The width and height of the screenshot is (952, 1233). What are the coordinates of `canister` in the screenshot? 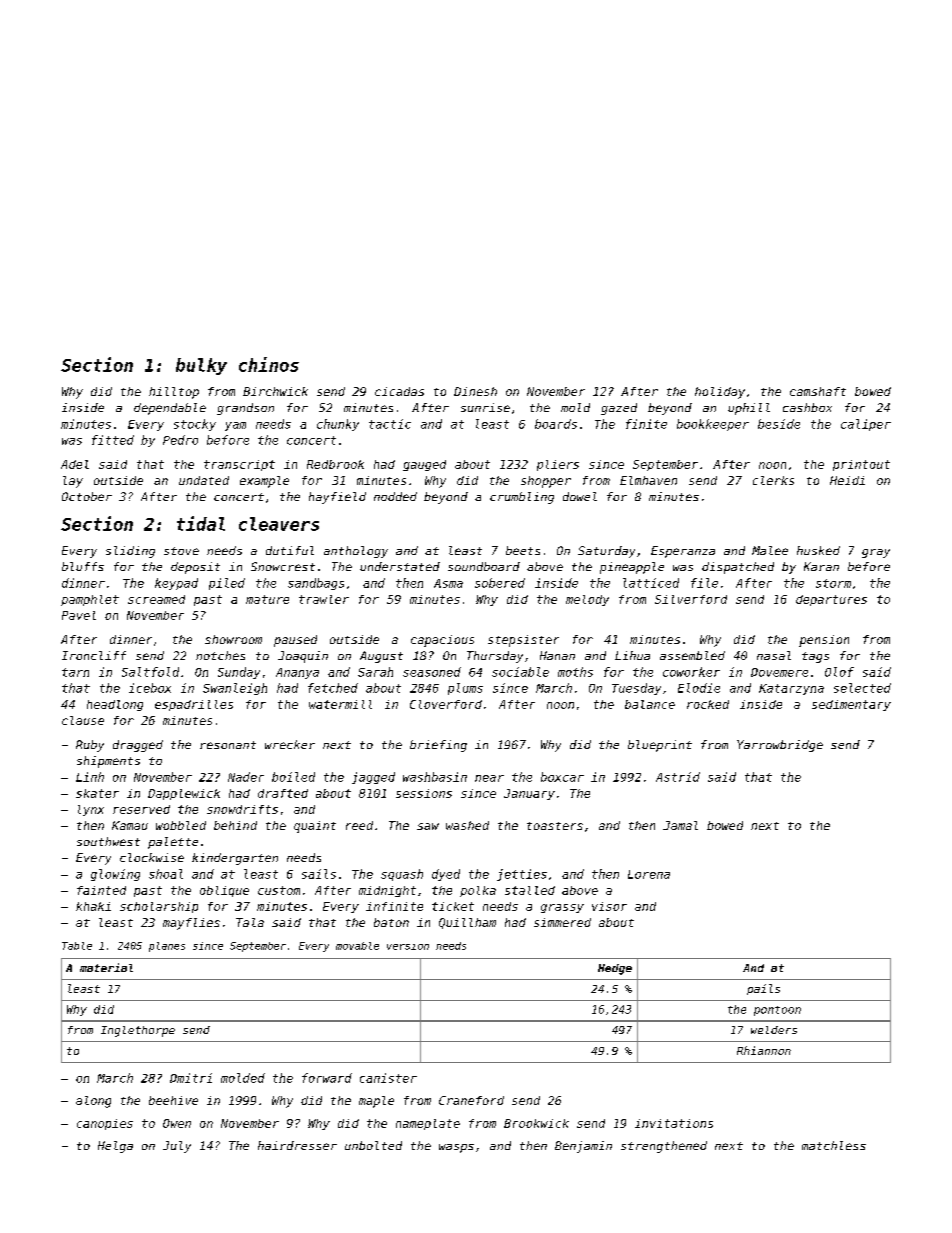 It's located at (388, 1078).
